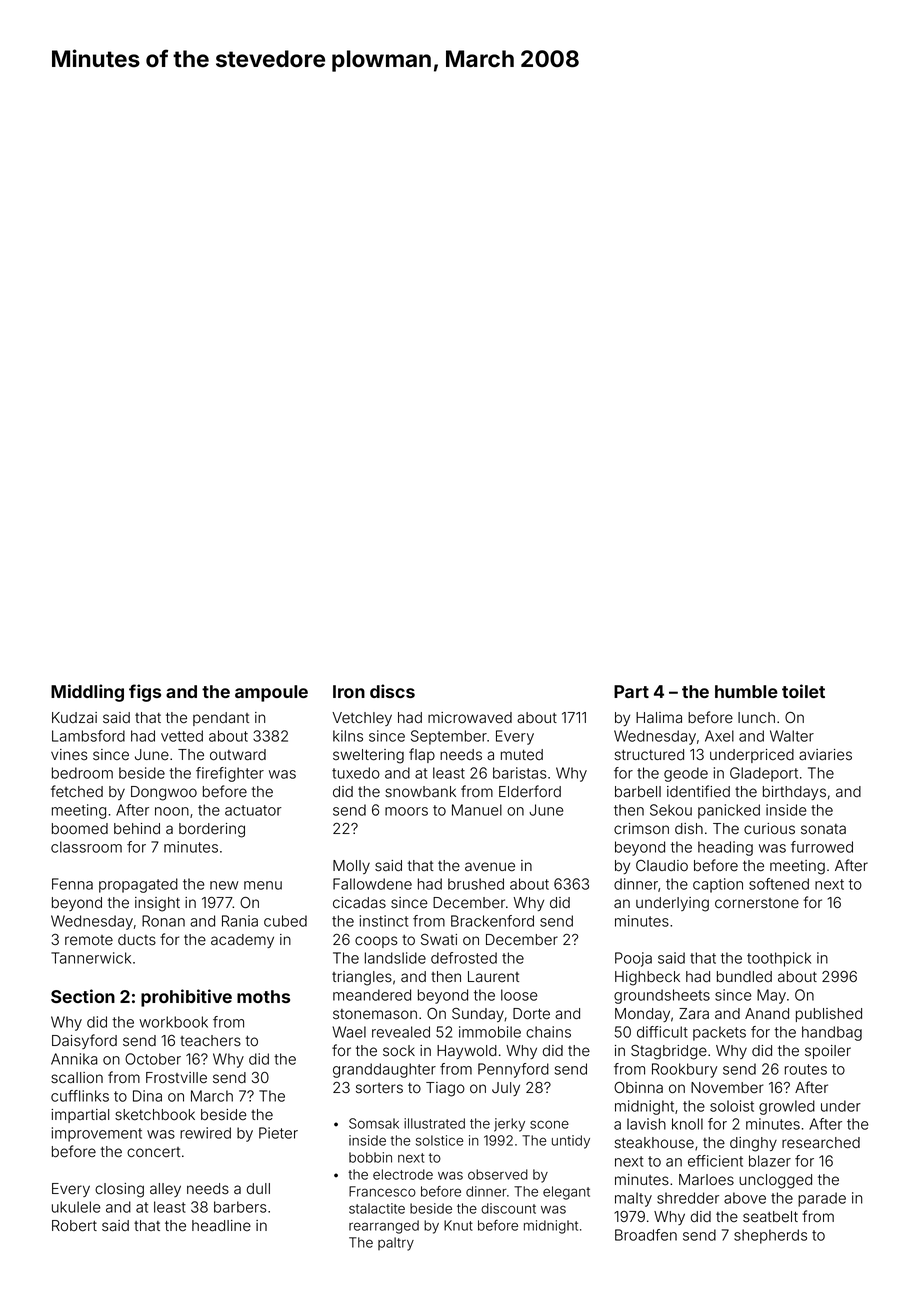 Image resolution: width=924 pixels, height=1308 pixels. Describe the element at coordinates (406, 811) in the screenshot. I see `moors` at that location.
